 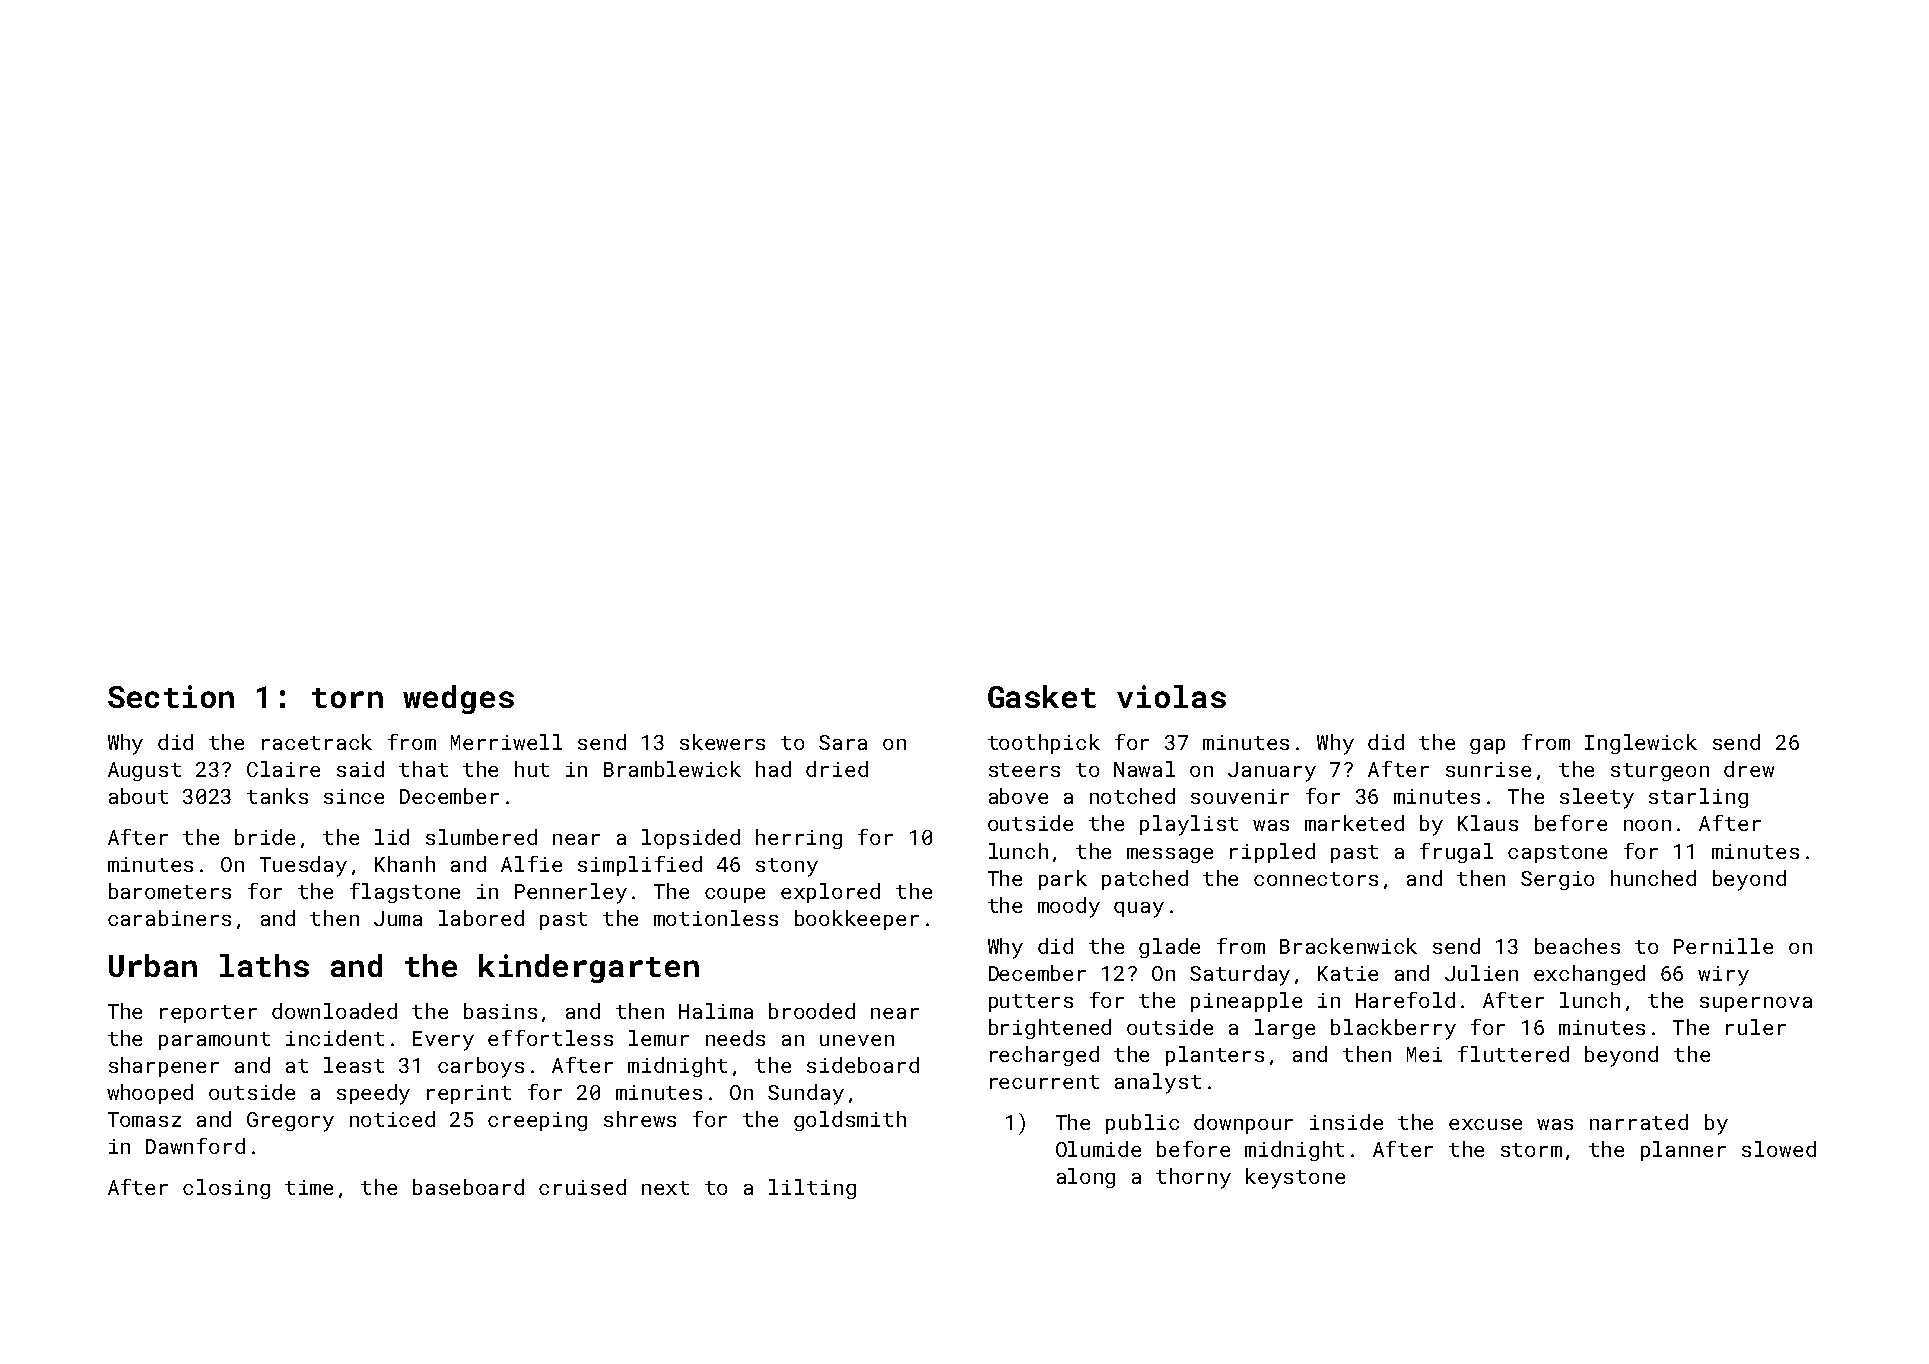 What do you see at coordinates (443, 1041) in the document?
I see `Every` at bounding box center [443, 1041].
